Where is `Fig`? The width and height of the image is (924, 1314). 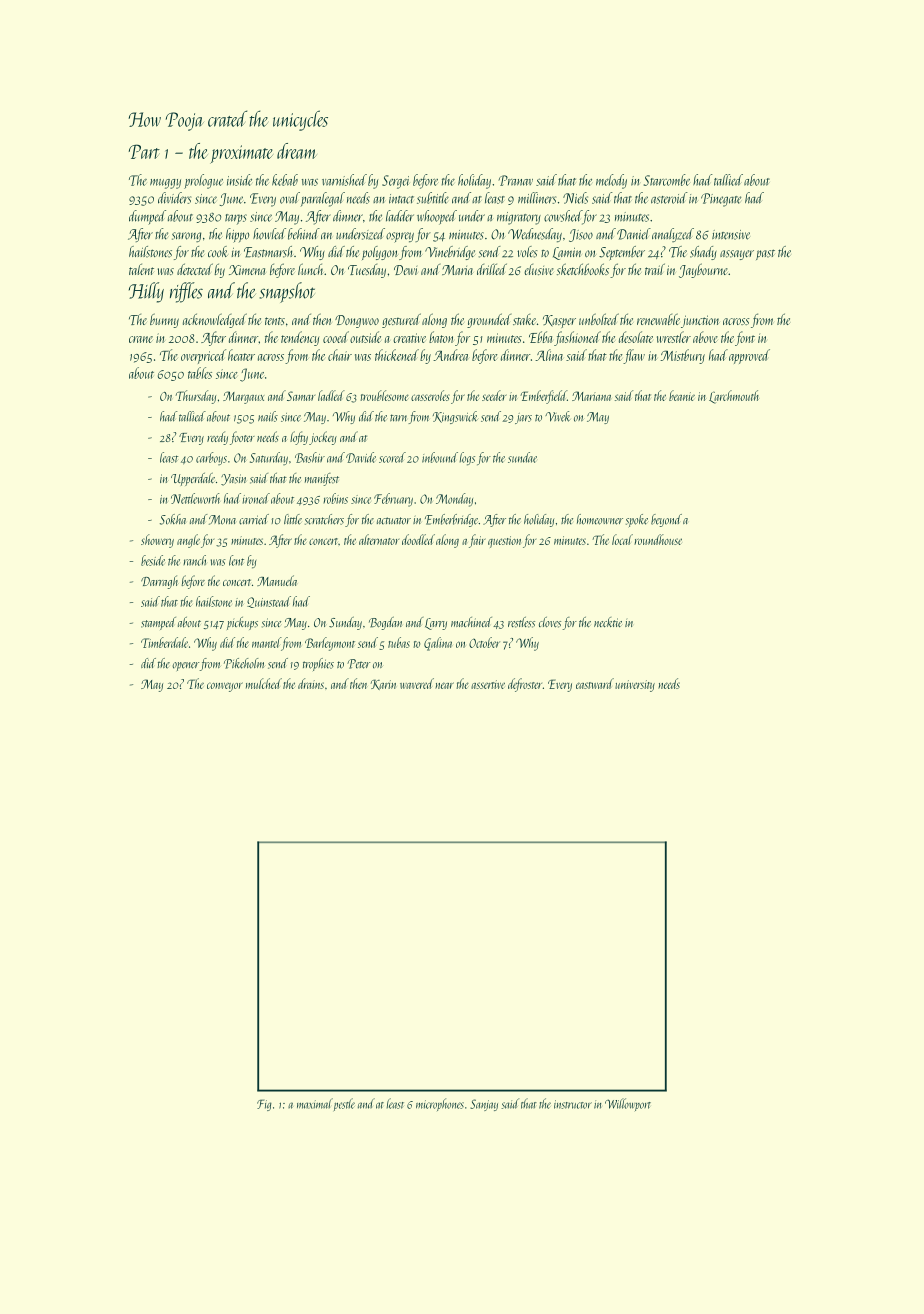
Fig is located at coordinates (264, 1105).
